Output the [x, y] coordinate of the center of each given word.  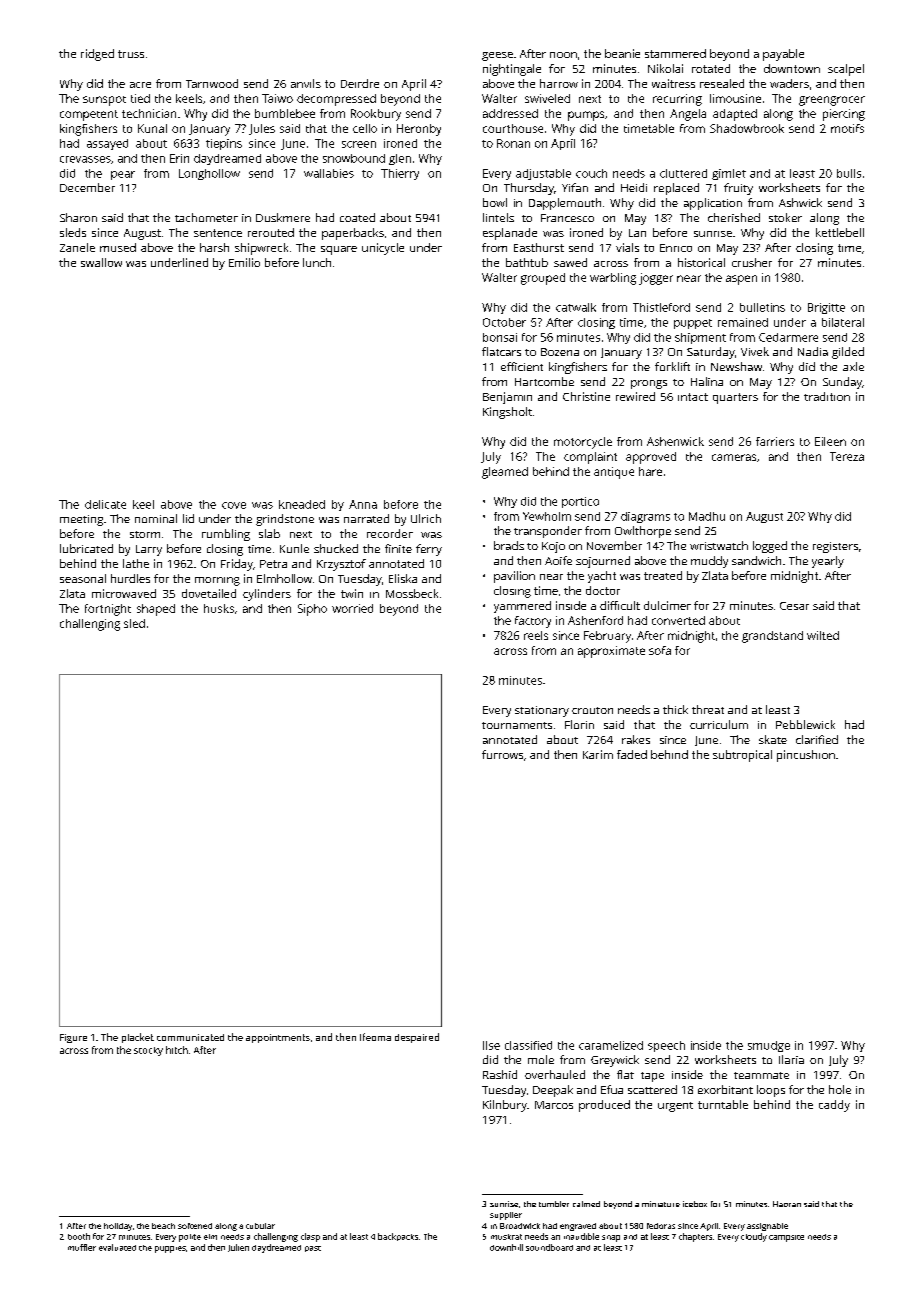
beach [163, 1226]
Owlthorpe [643, 532]
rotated [711, 68]
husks [219, 608]
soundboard [549, 1247]
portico [580, 502]
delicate [105, 504]
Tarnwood [212, 83]
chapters [695, 1237]
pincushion [806, 756]
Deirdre [360, 83]
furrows [502, 754]
